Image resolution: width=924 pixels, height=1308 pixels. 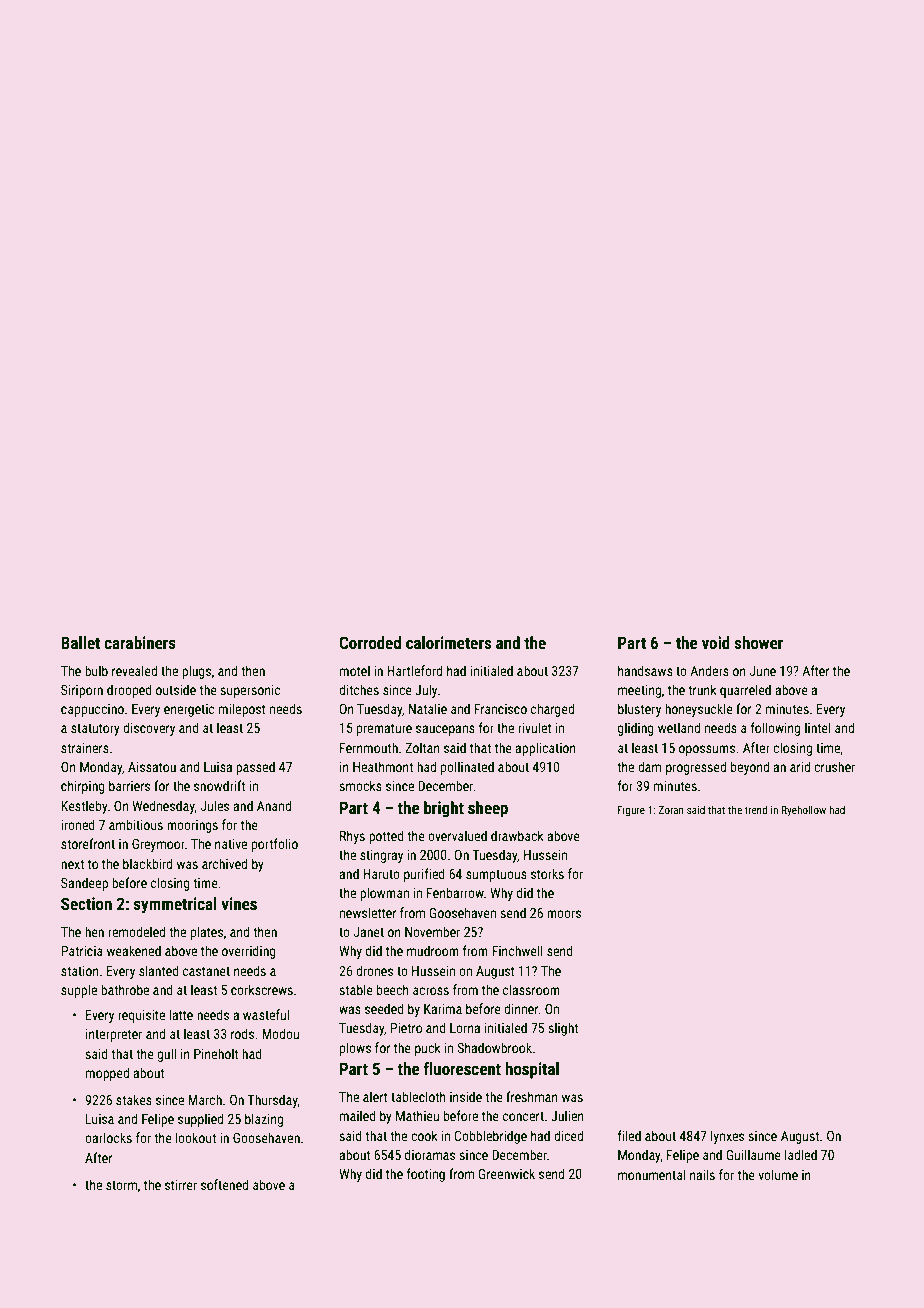 I want to click on Ryehollow, so click(x=804, y=810).
